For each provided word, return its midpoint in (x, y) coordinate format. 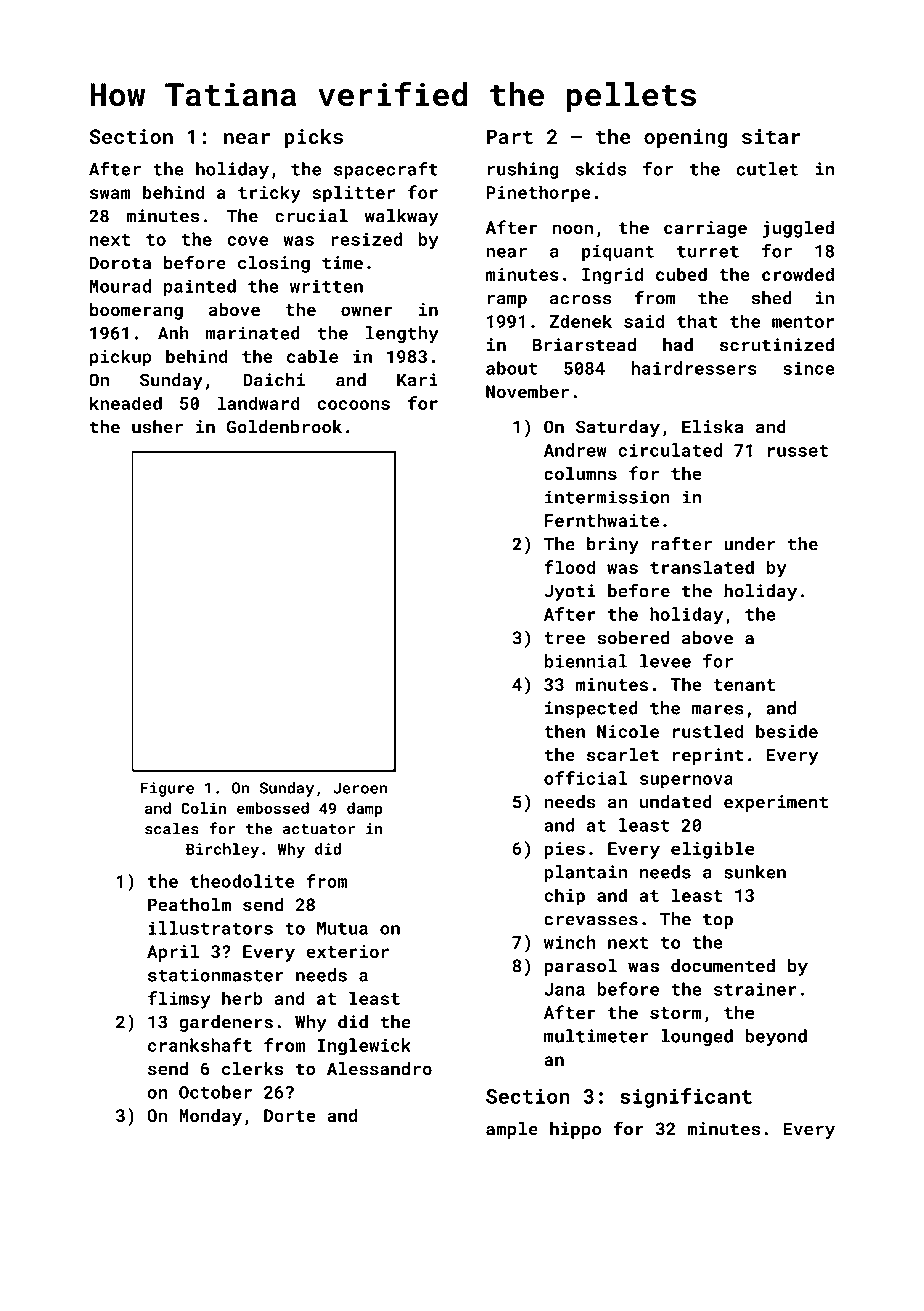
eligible (712, 850)
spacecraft (386, 170)
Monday (210, 1117)
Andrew (575, 450)
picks (314, 138)
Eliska (712, 427)
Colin (203, 808)
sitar (771, 136)
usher (157, 427)
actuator (319, 829)
